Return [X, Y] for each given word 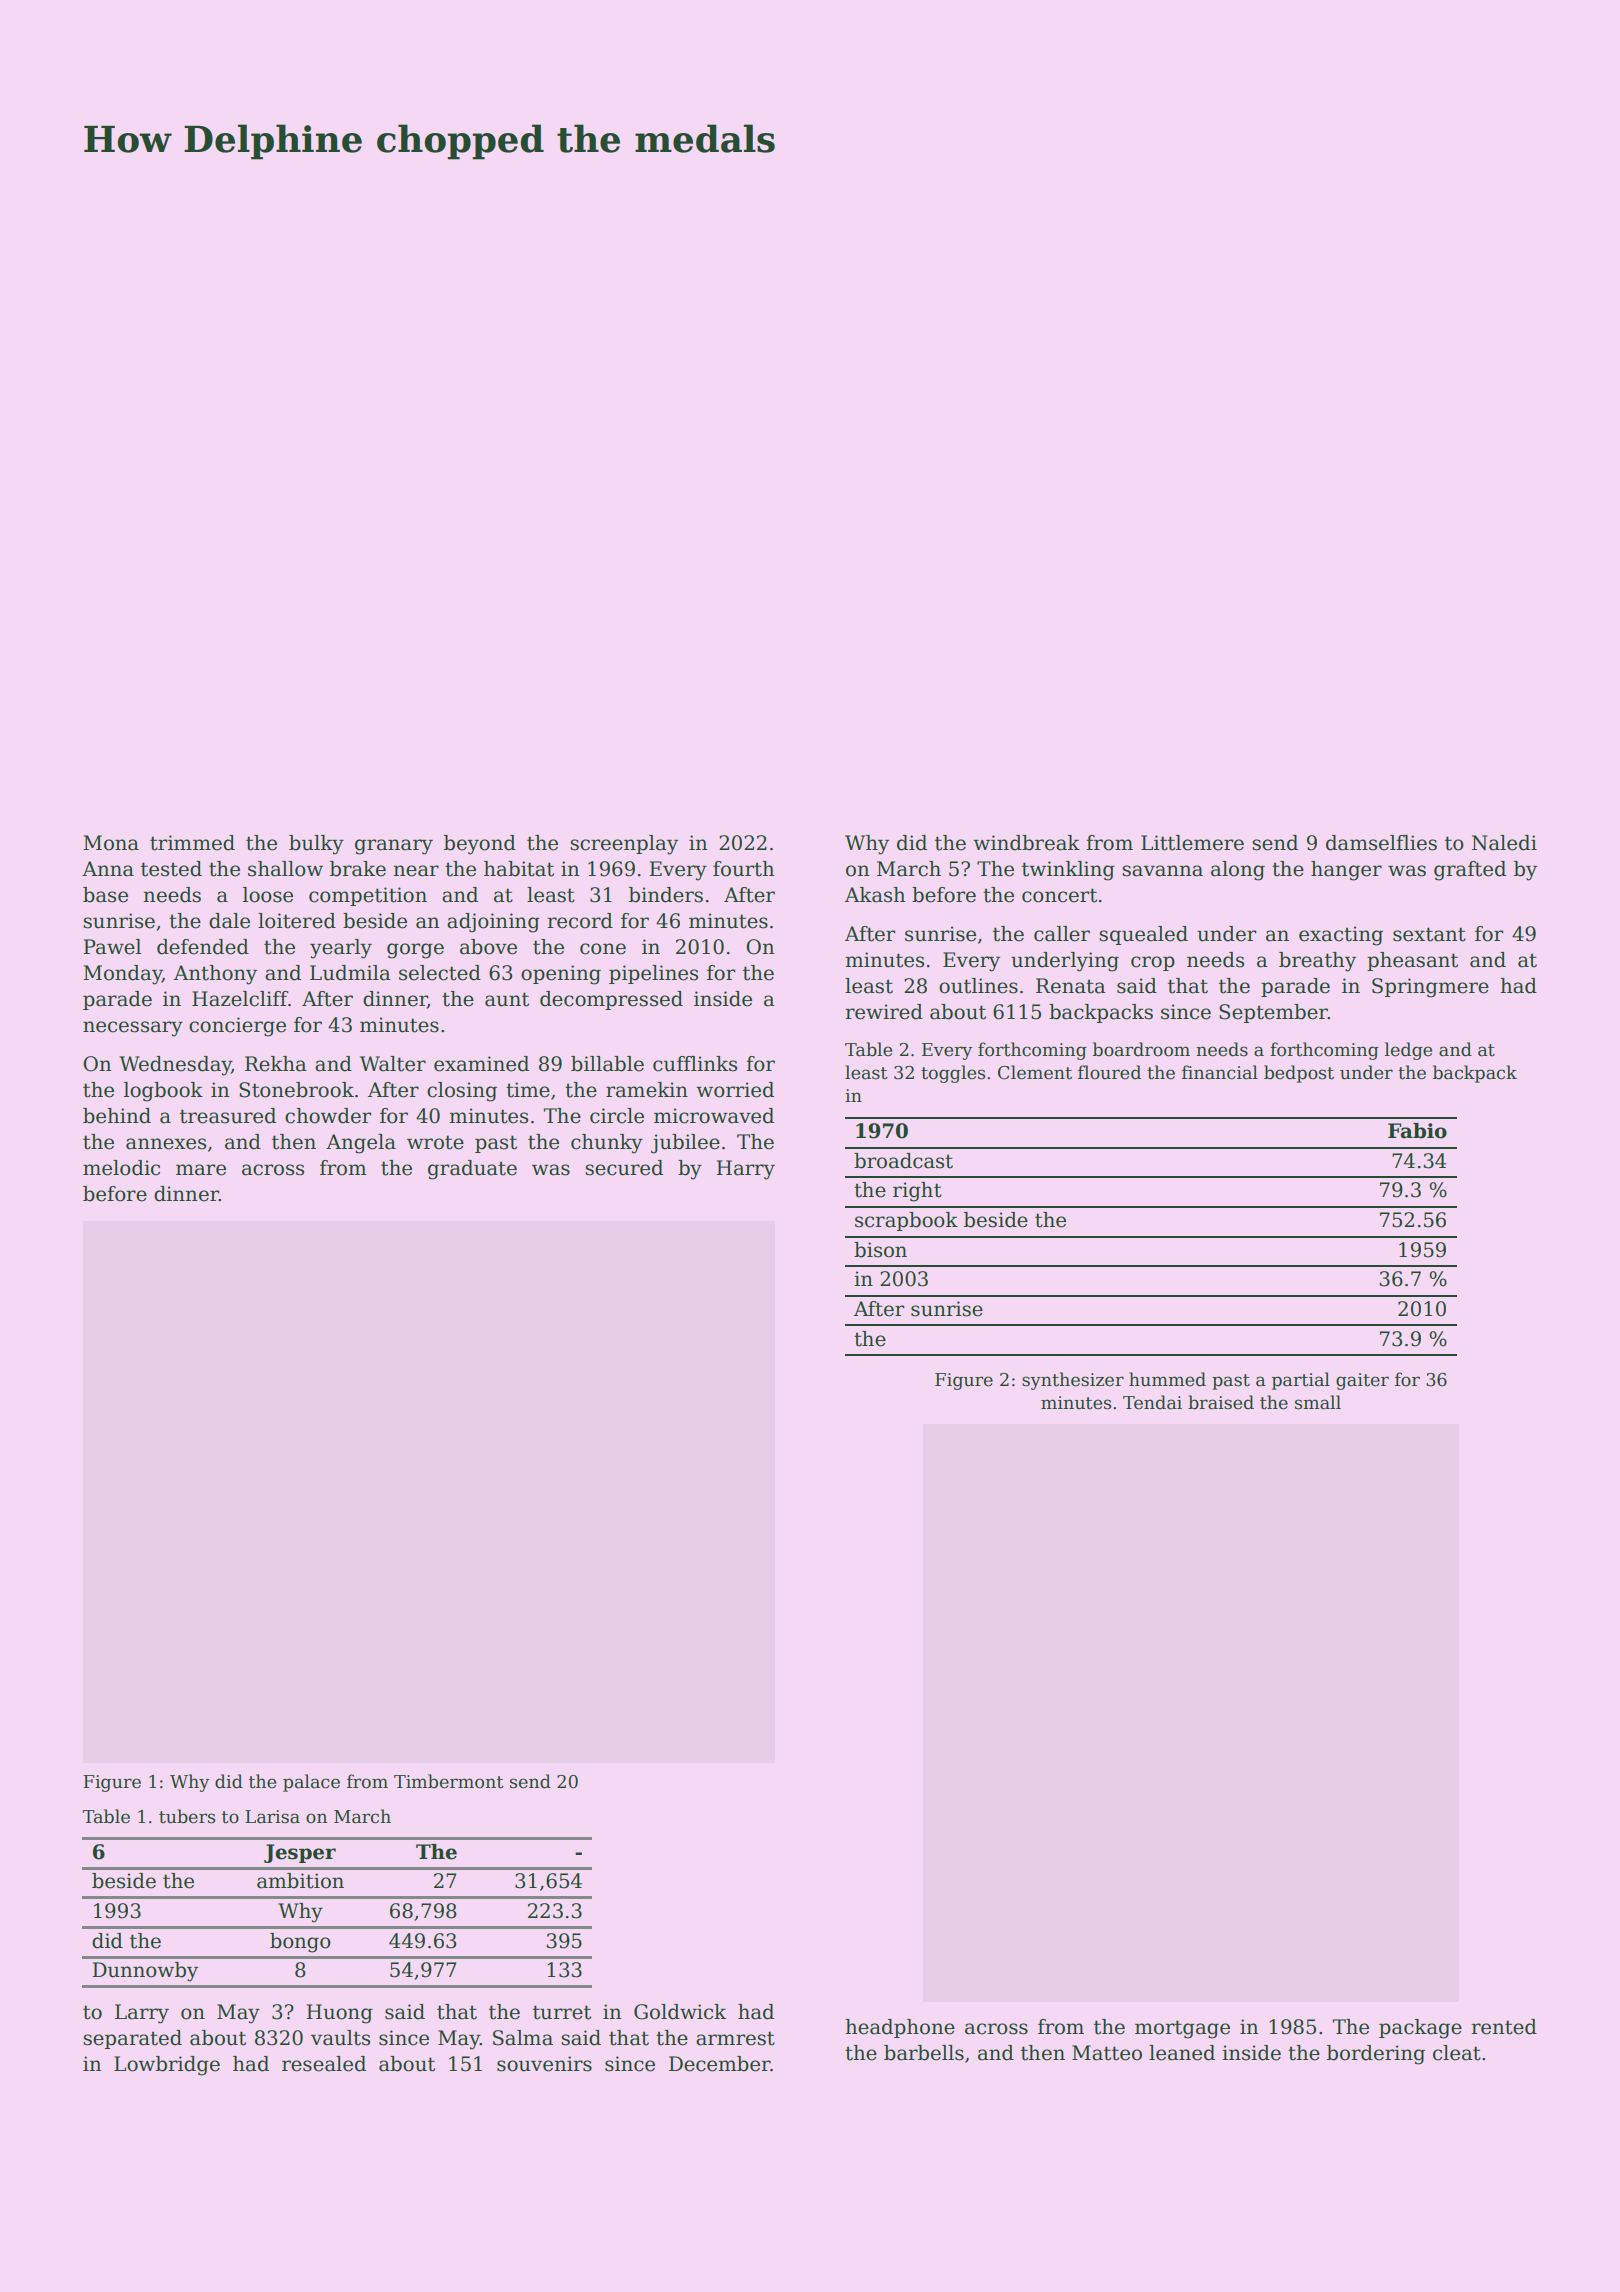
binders [666, 895]
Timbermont [449, 1781]
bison [880, 1250]
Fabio [1417, 1131]
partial [1301, 1381]
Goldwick [680, 2012]
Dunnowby [145, 1972]
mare [201, 1170]
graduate [472, 1170]
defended [203, 947]
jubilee [685, 1144]
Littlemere [1192, 843]
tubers [187, 1816]
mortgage [1182, 2029]
